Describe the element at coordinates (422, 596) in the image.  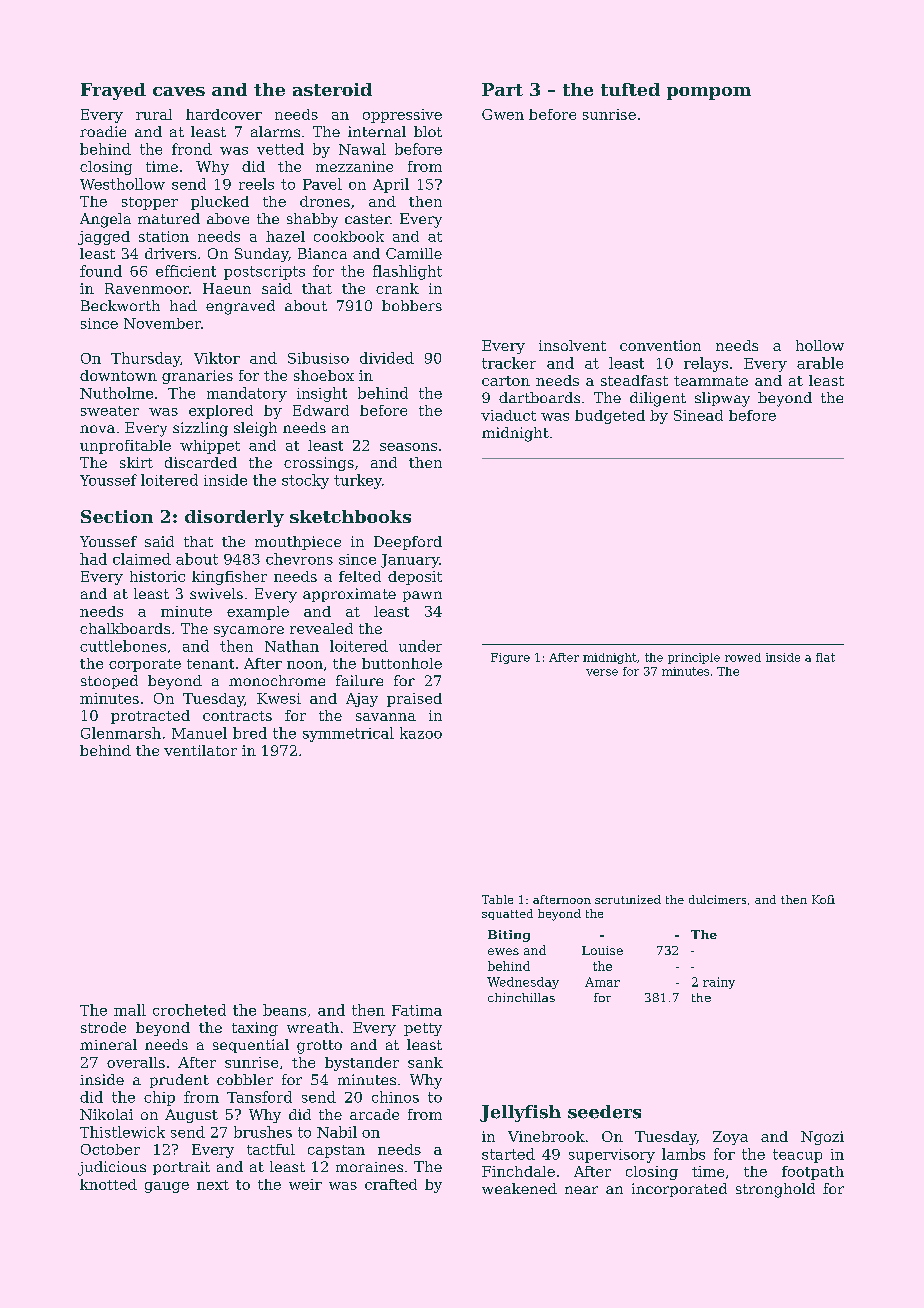
I see `pawn` at that location.
